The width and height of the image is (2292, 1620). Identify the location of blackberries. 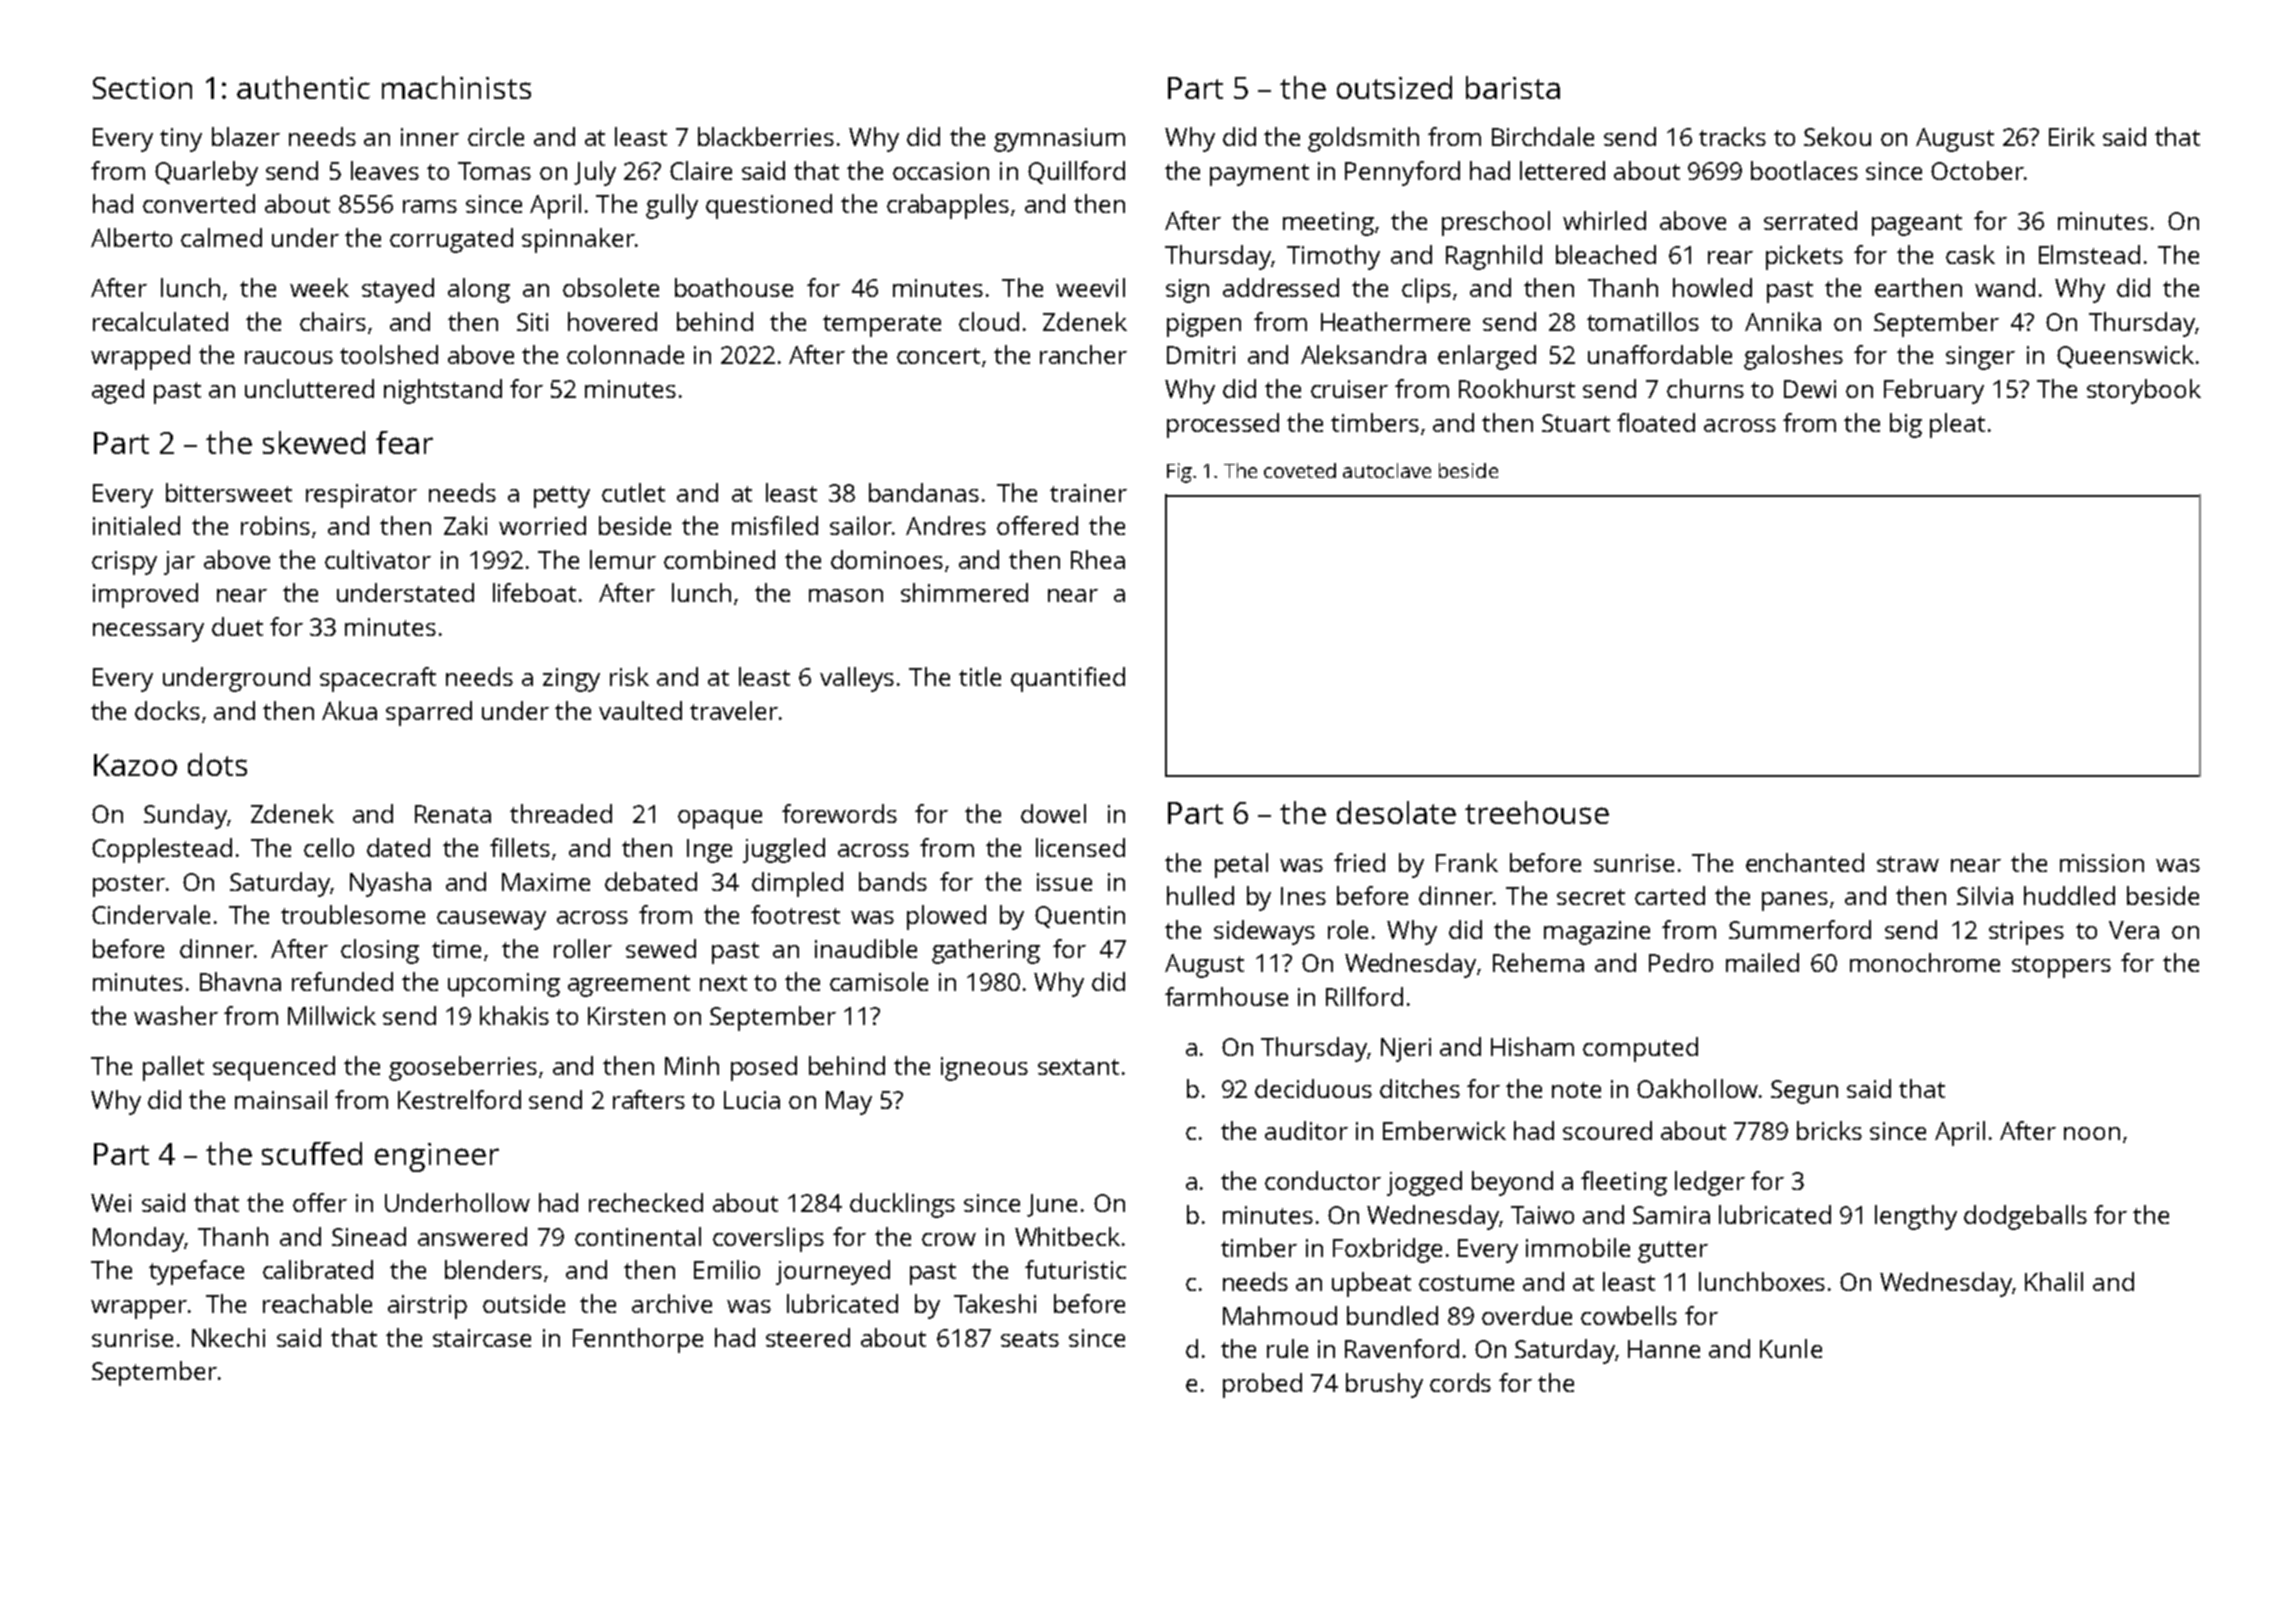
(766, 136).
